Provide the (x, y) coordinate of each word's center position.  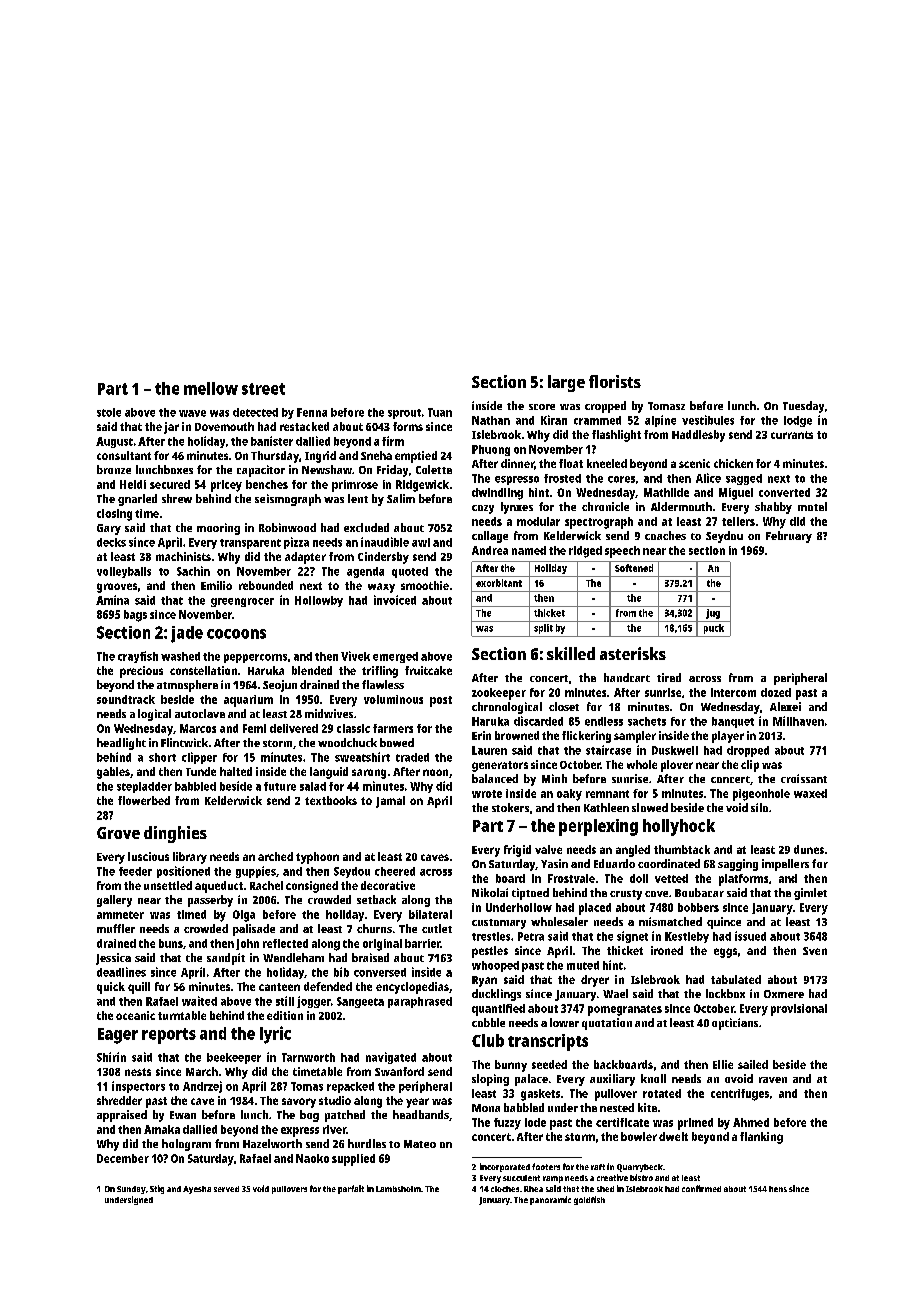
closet (564, 706)
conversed (380, 972)
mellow (211, 388)
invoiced (395, 600)
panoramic (550, 1200)
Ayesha (197, 1190)
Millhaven (798, 721)
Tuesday (803, 407)
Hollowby (319, 601)
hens (778, 1189)
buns (171, 943)
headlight (121, 744)
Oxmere (784, 994)
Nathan (491, 420)
